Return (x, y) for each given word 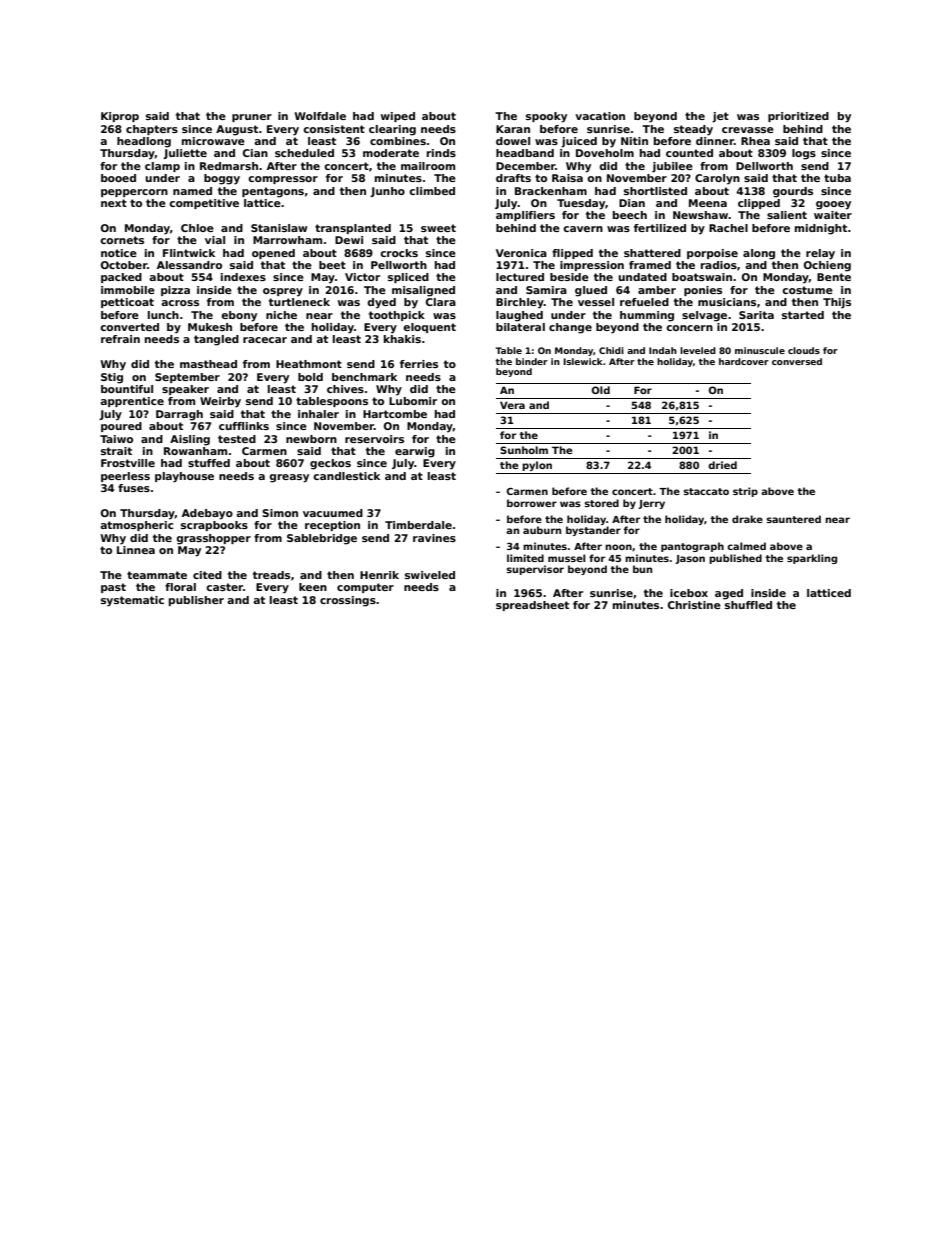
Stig (112, 378)
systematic (132, 601)
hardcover (744, 361)
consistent (334, 129)
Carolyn (717, 179)
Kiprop (120, 117)
